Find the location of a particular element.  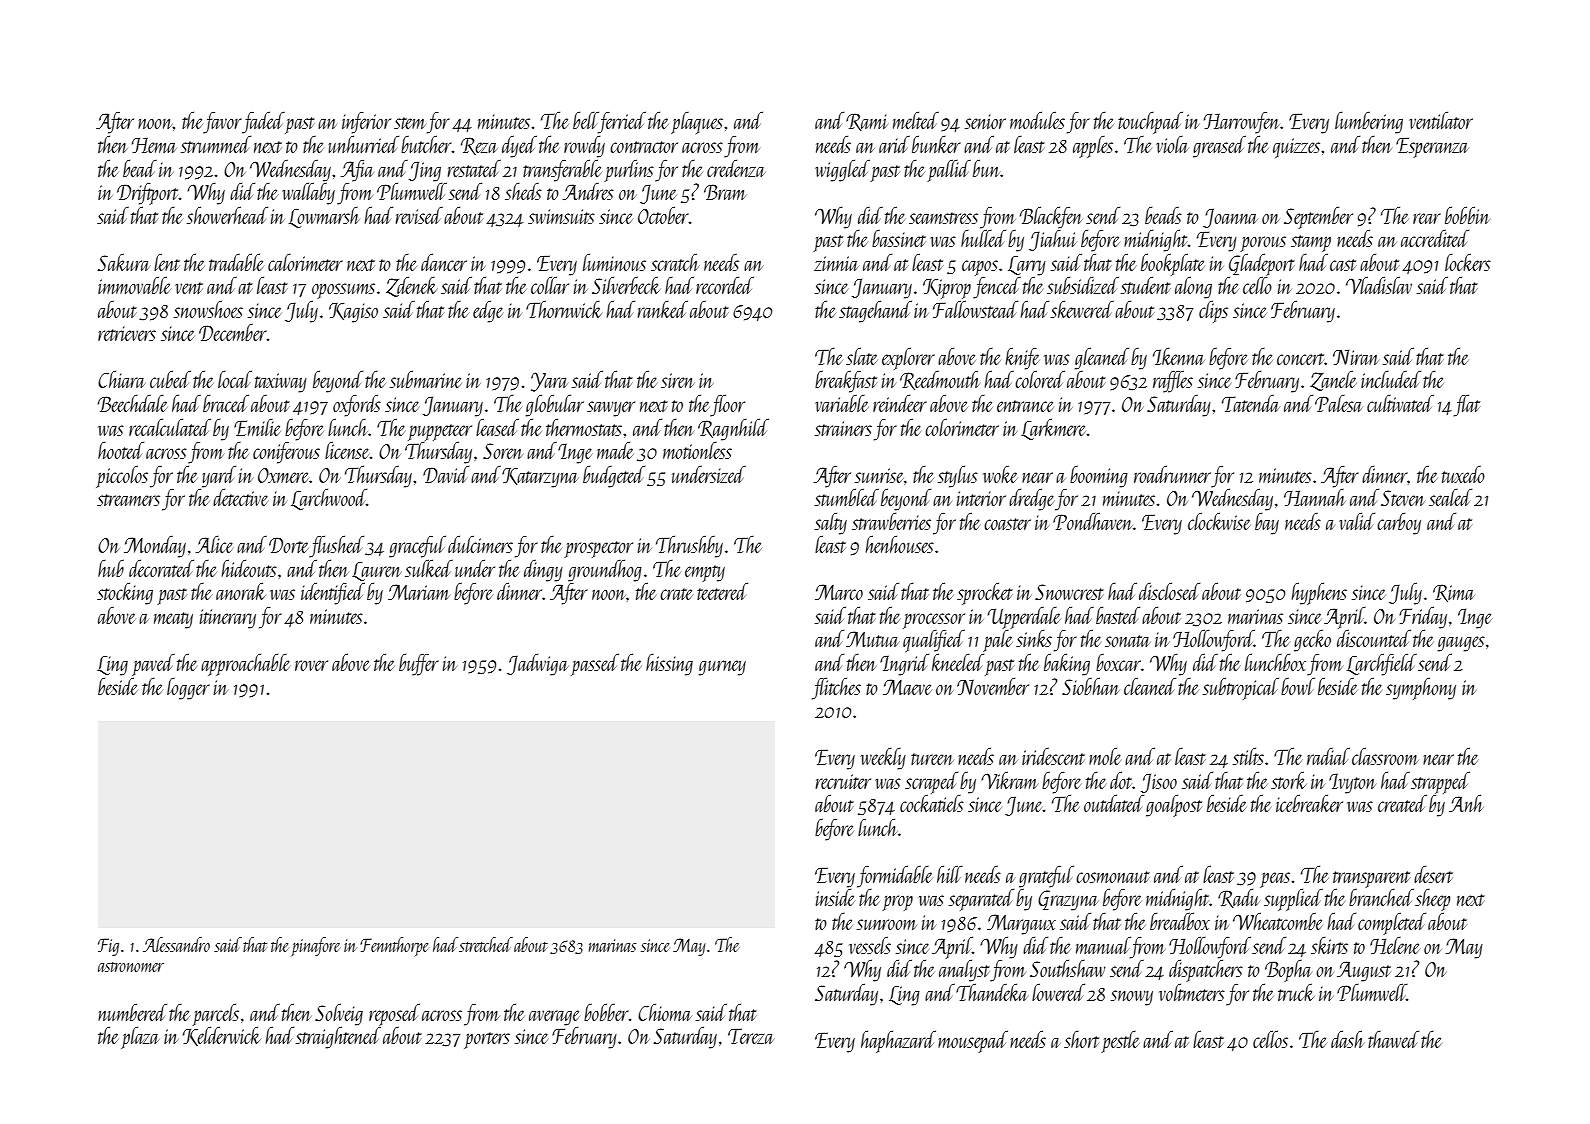

faded is located at coordinates (263, 122).
